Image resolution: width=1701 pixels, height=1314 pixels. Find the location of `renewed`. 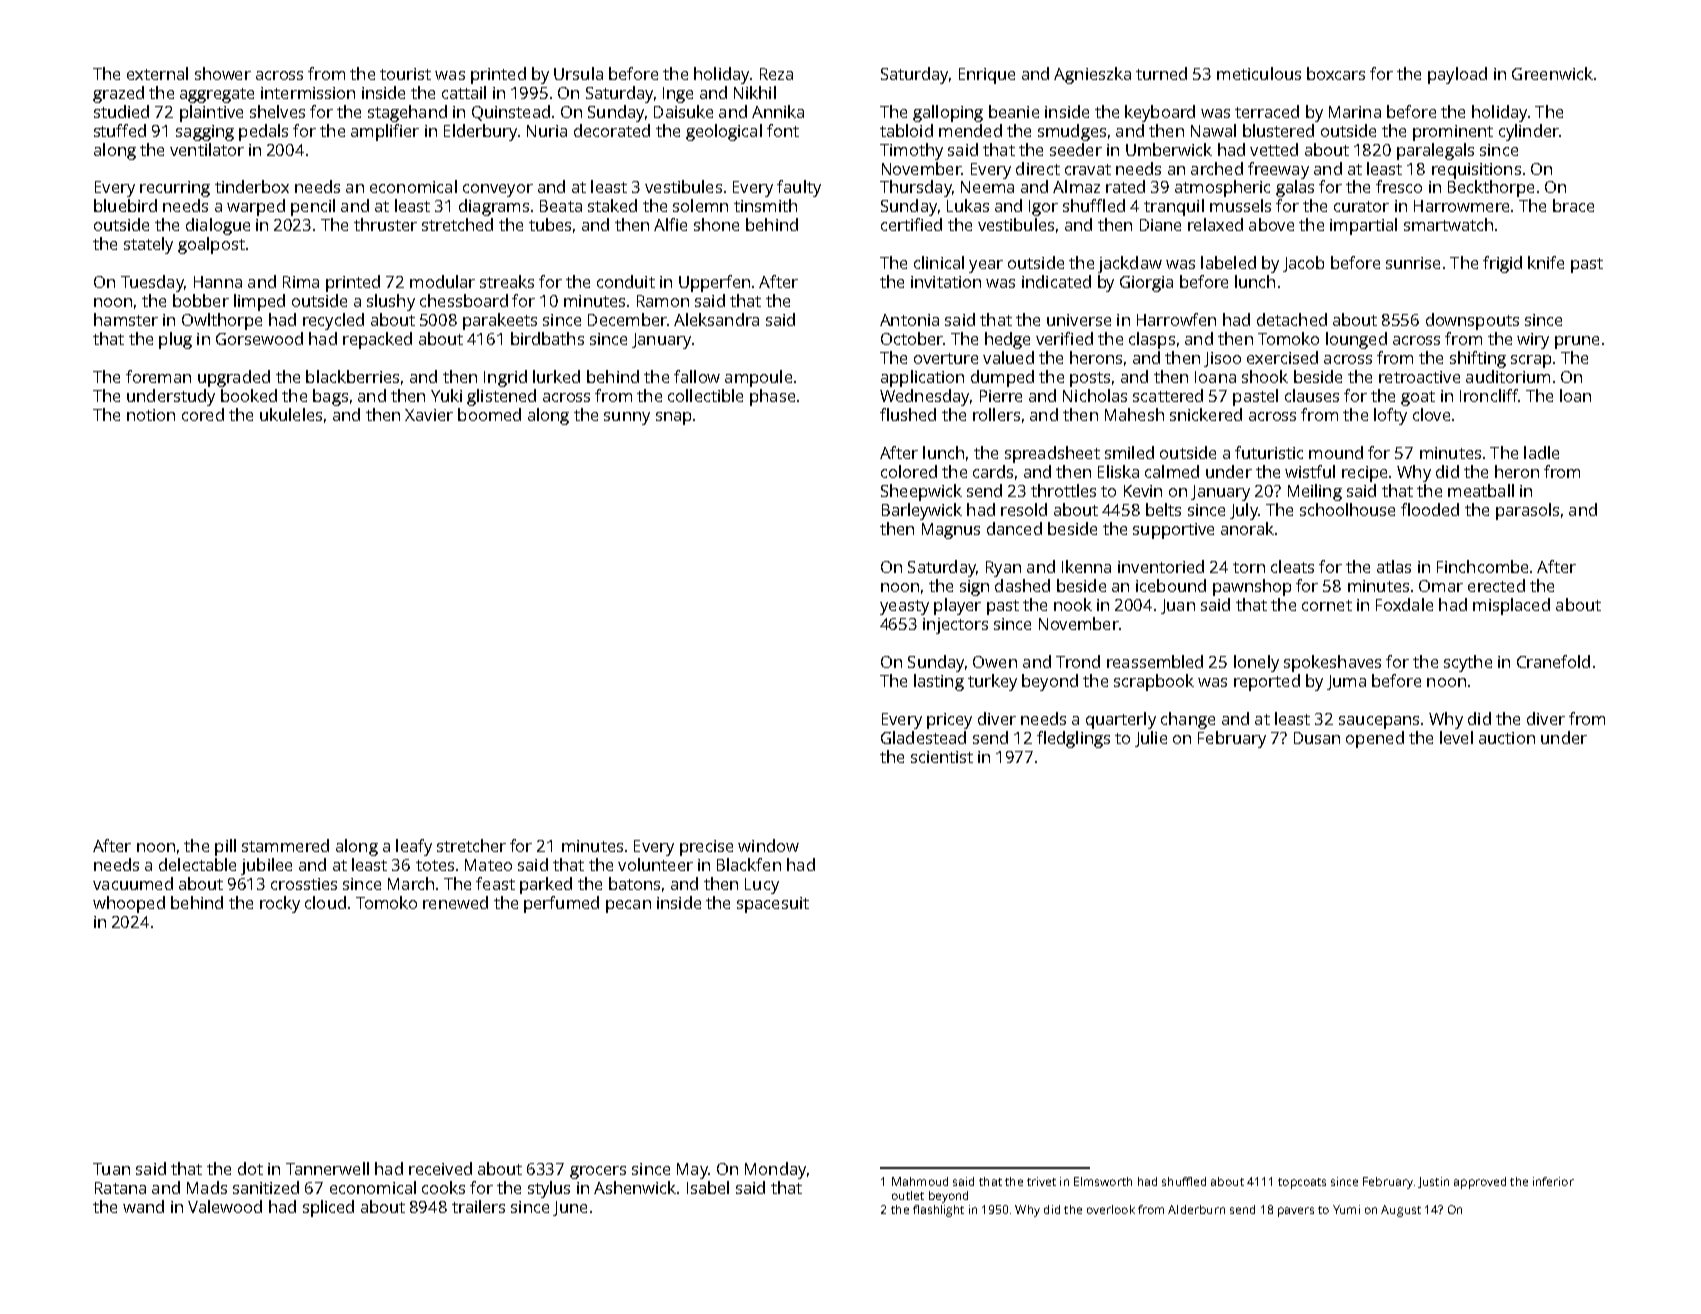

renewed is located at coordinates (455, 902).
